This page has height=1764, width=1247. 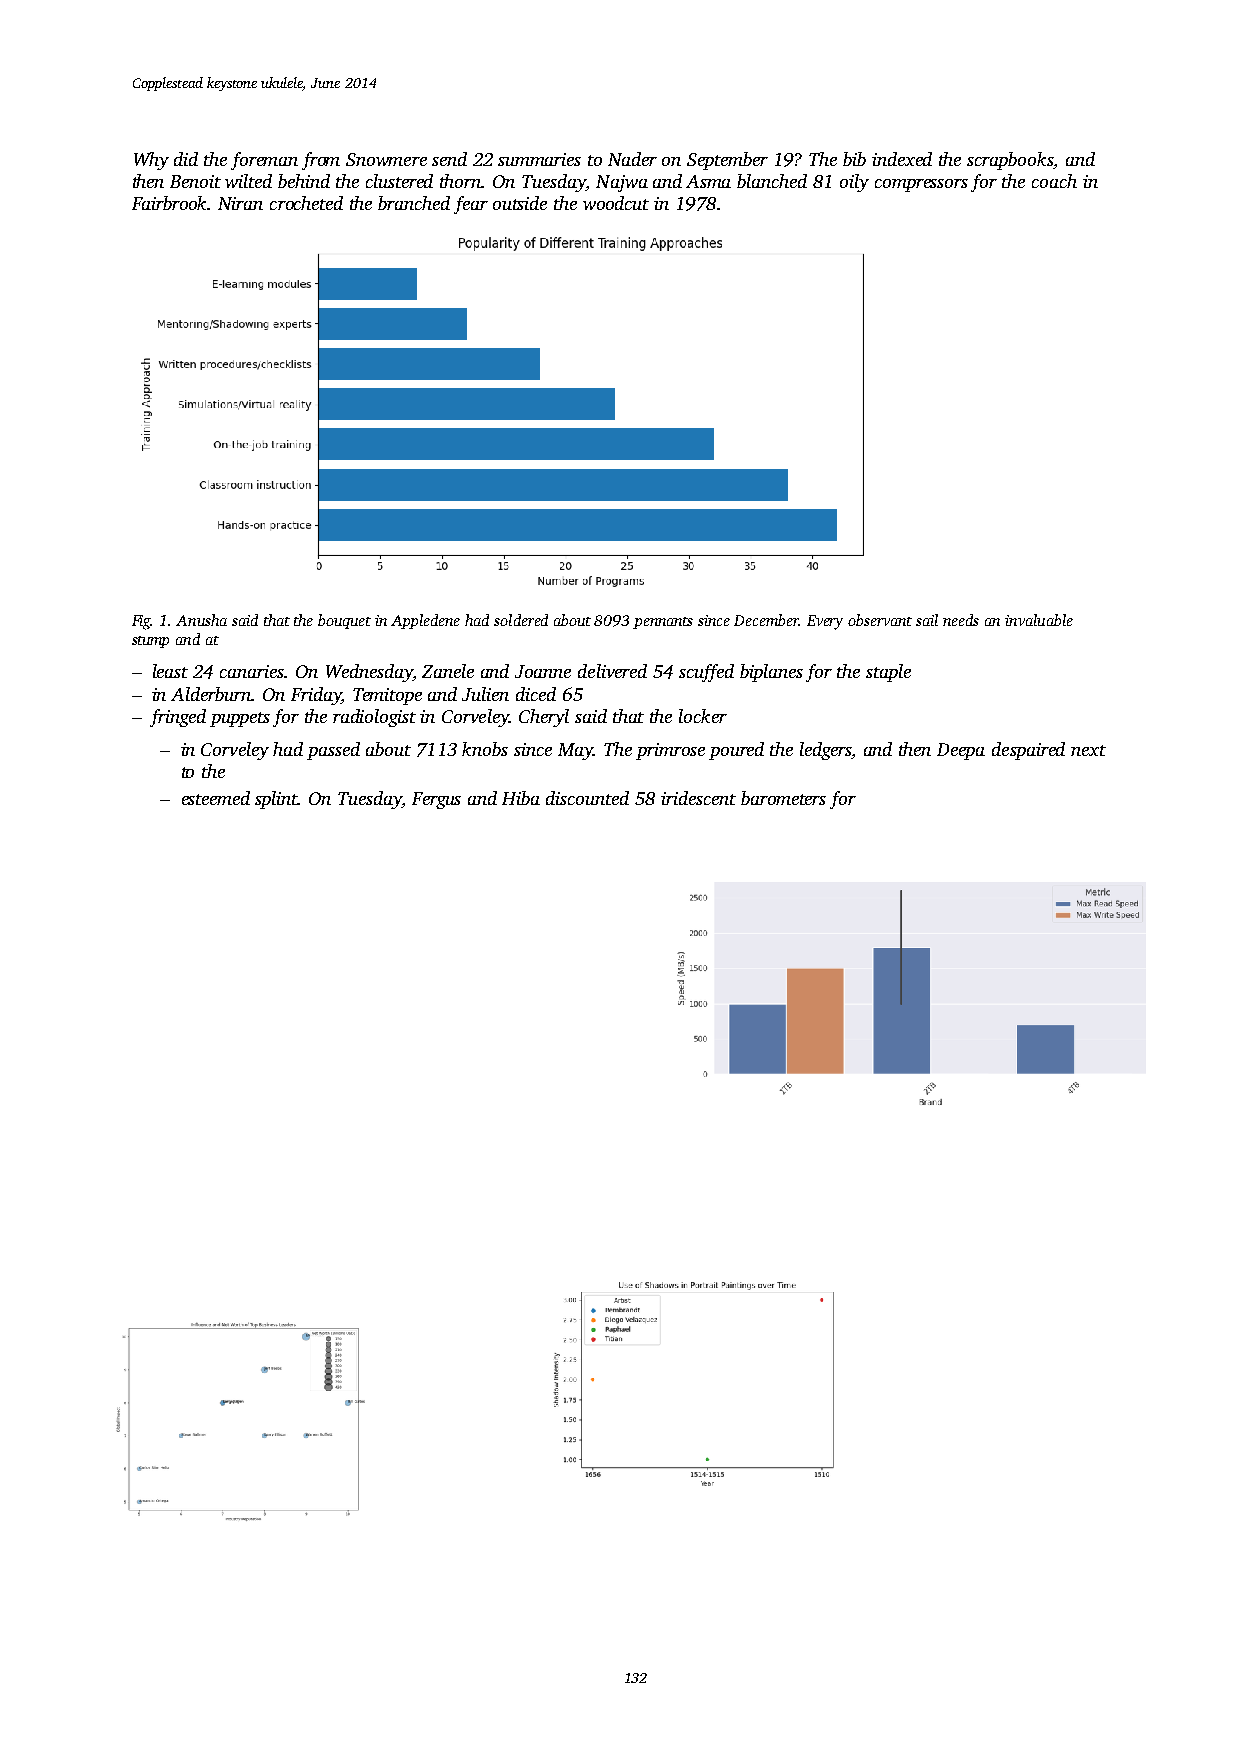 I want to click on Fergus, so click(x=436, y=800).
